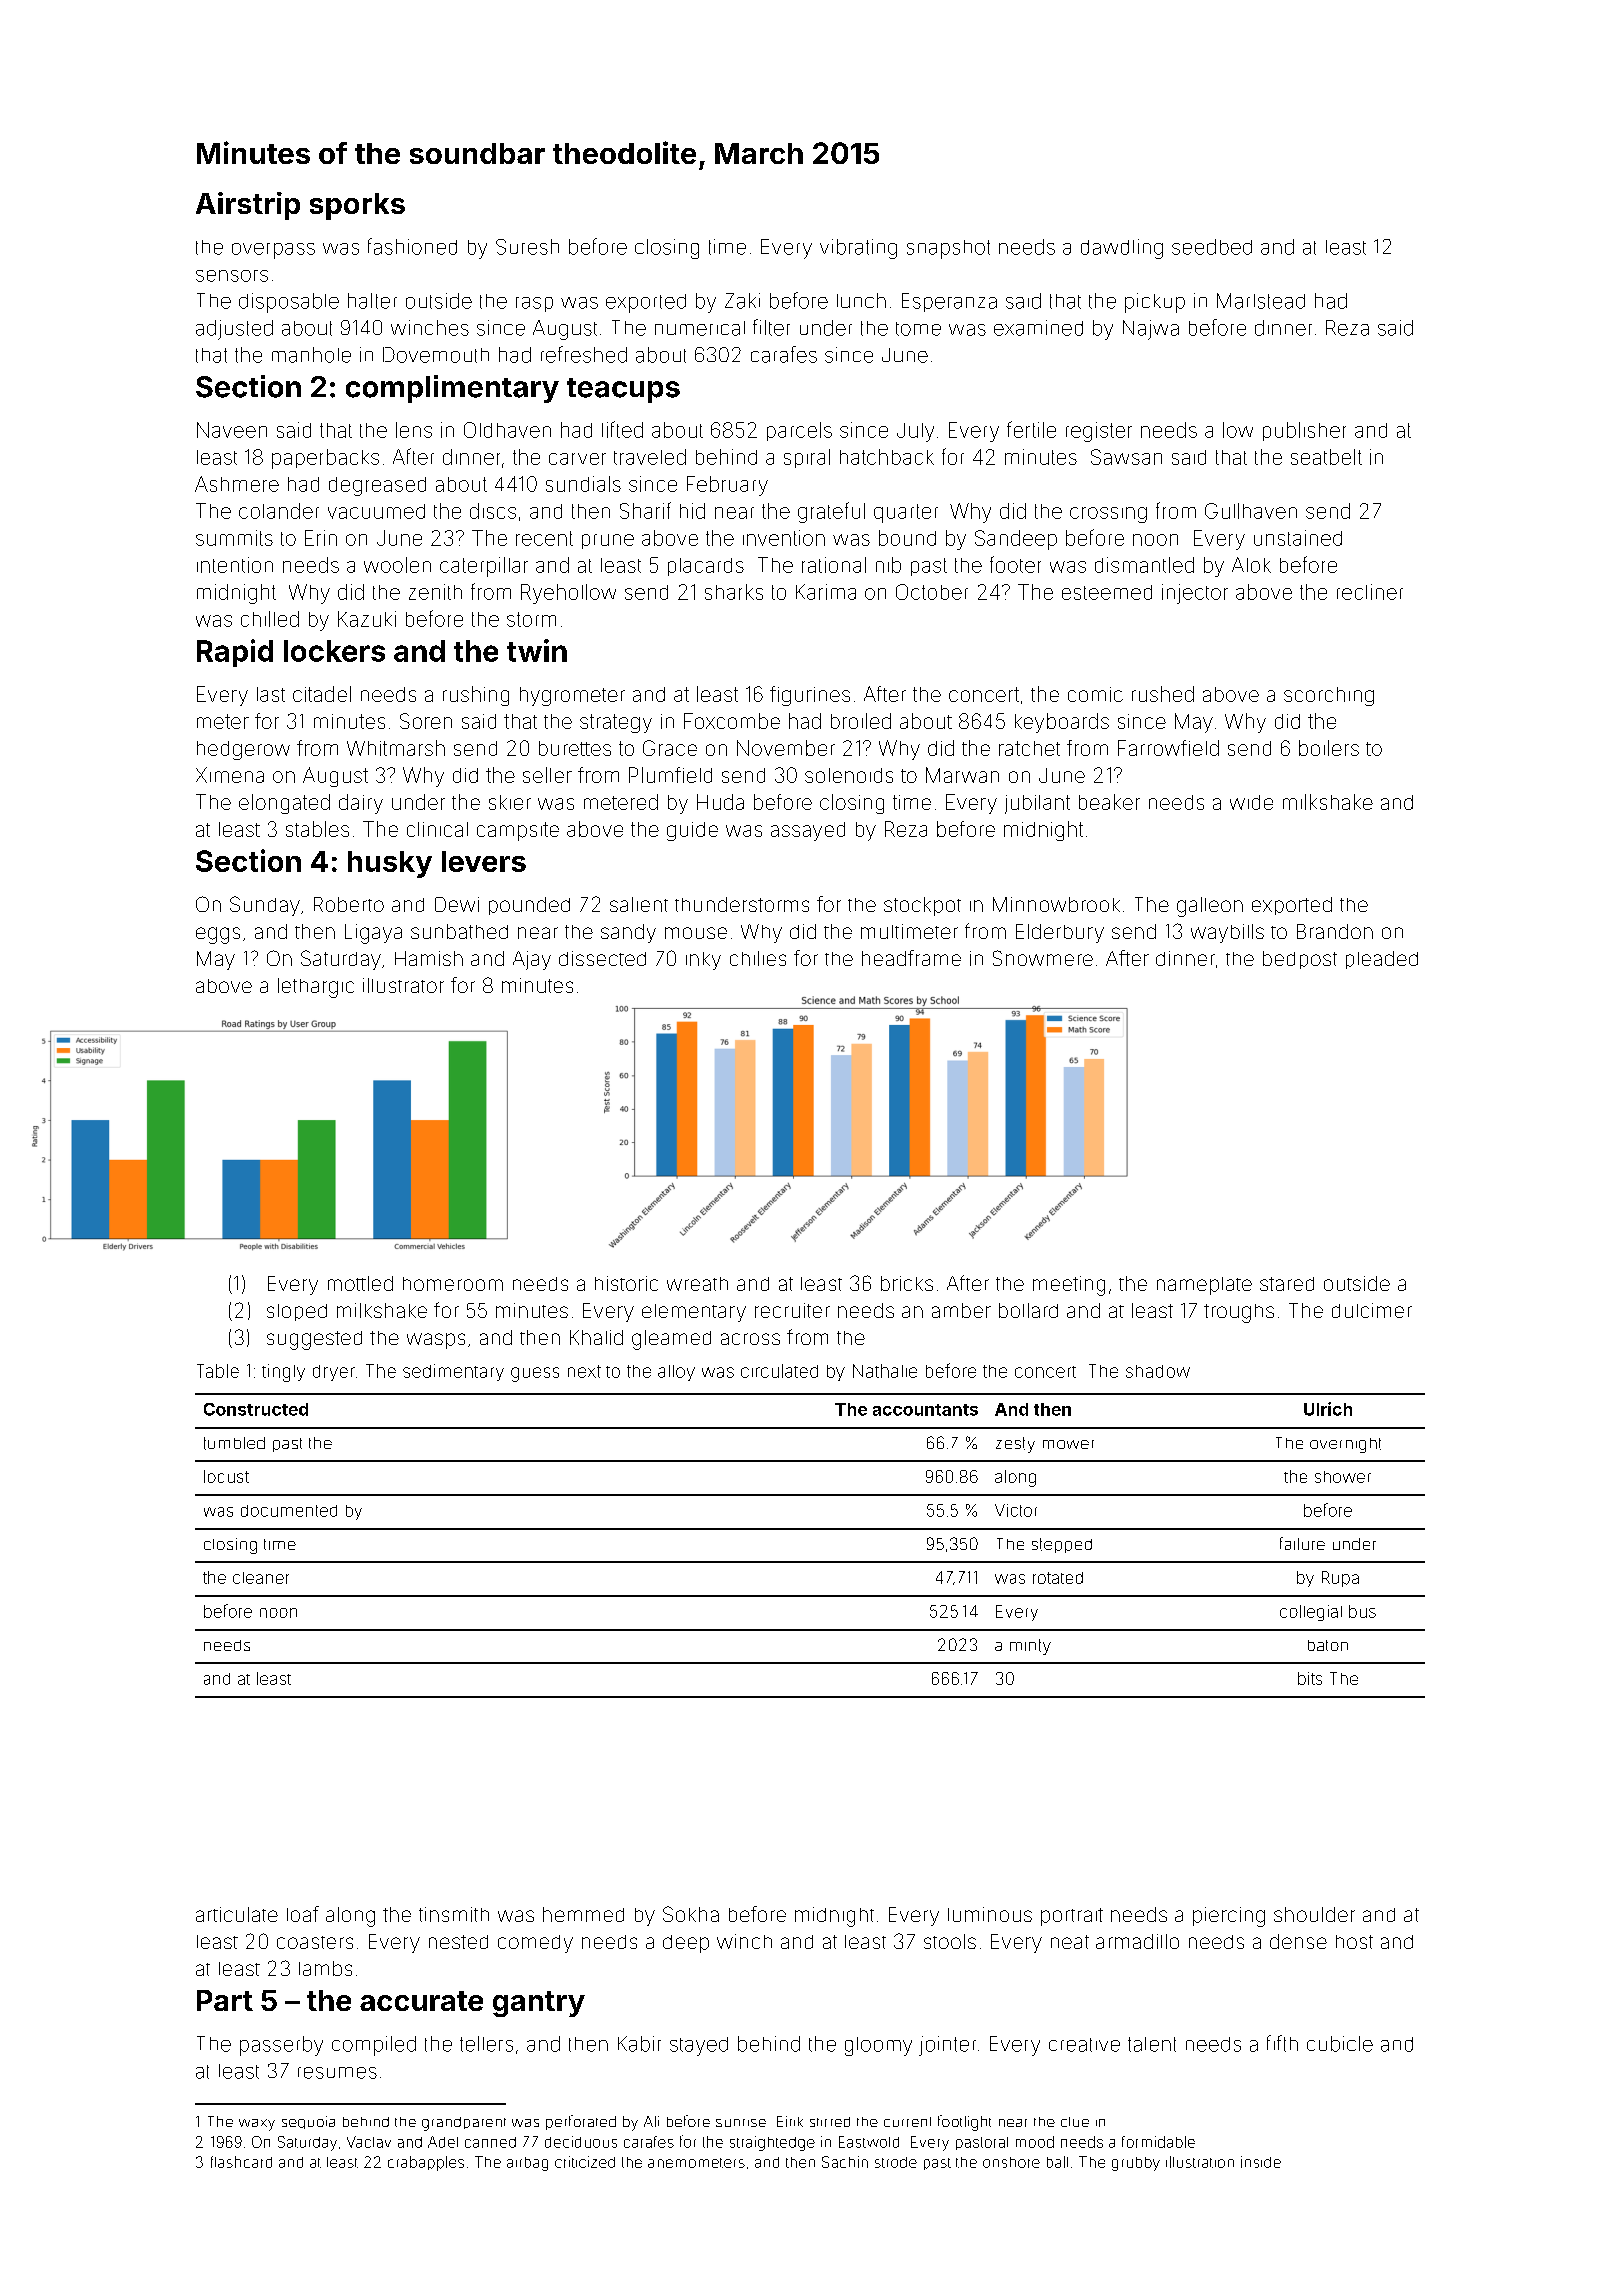 The height and width of the page is (2292, 1620). Describe the element at coordinates (1212, 247) in the page. I see `seedbed` at that location.
